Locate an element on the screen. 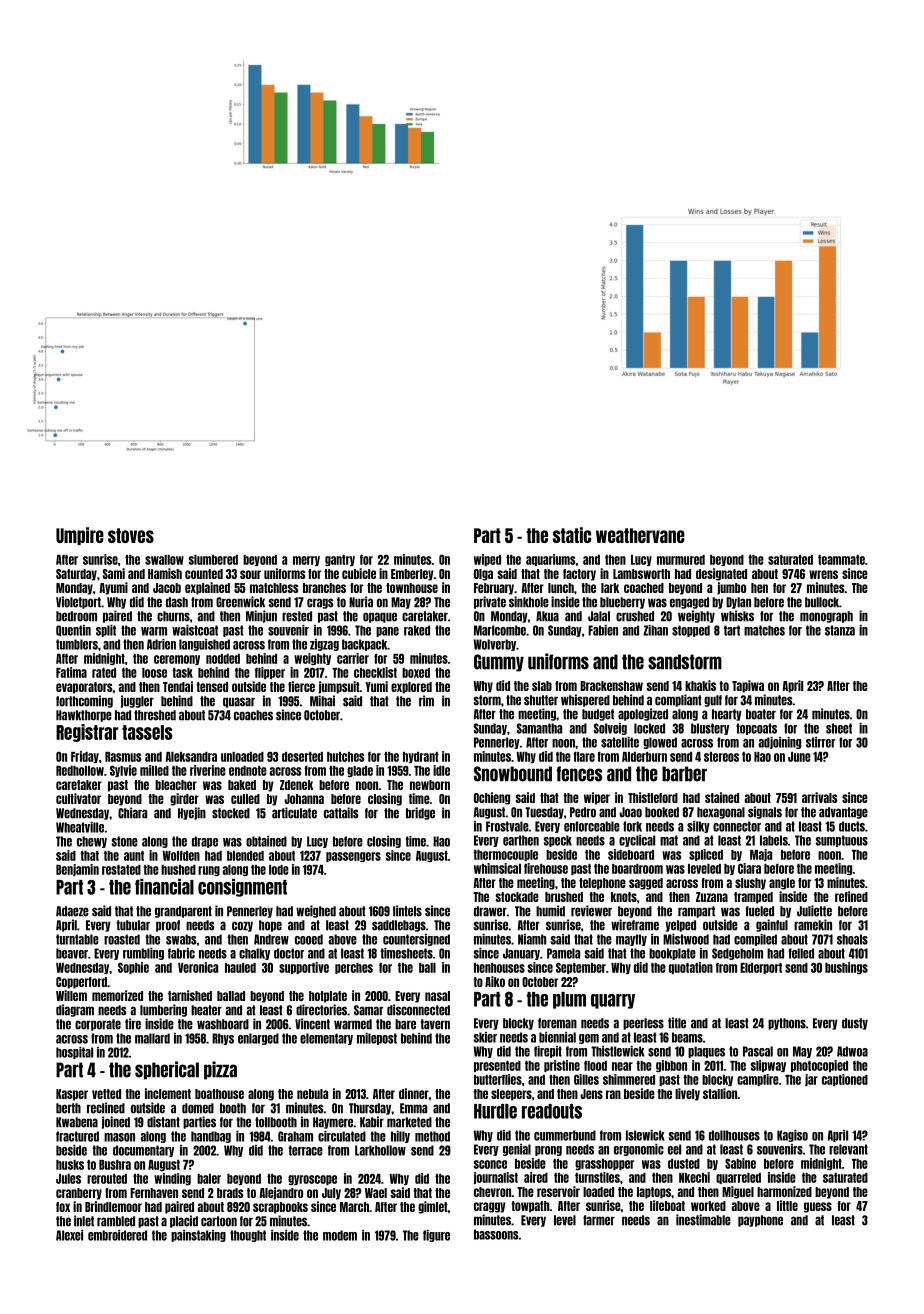 Image resolution: width=924 pixels, height=1314 pixels. dinner is located at coordinates (414, 1093).
